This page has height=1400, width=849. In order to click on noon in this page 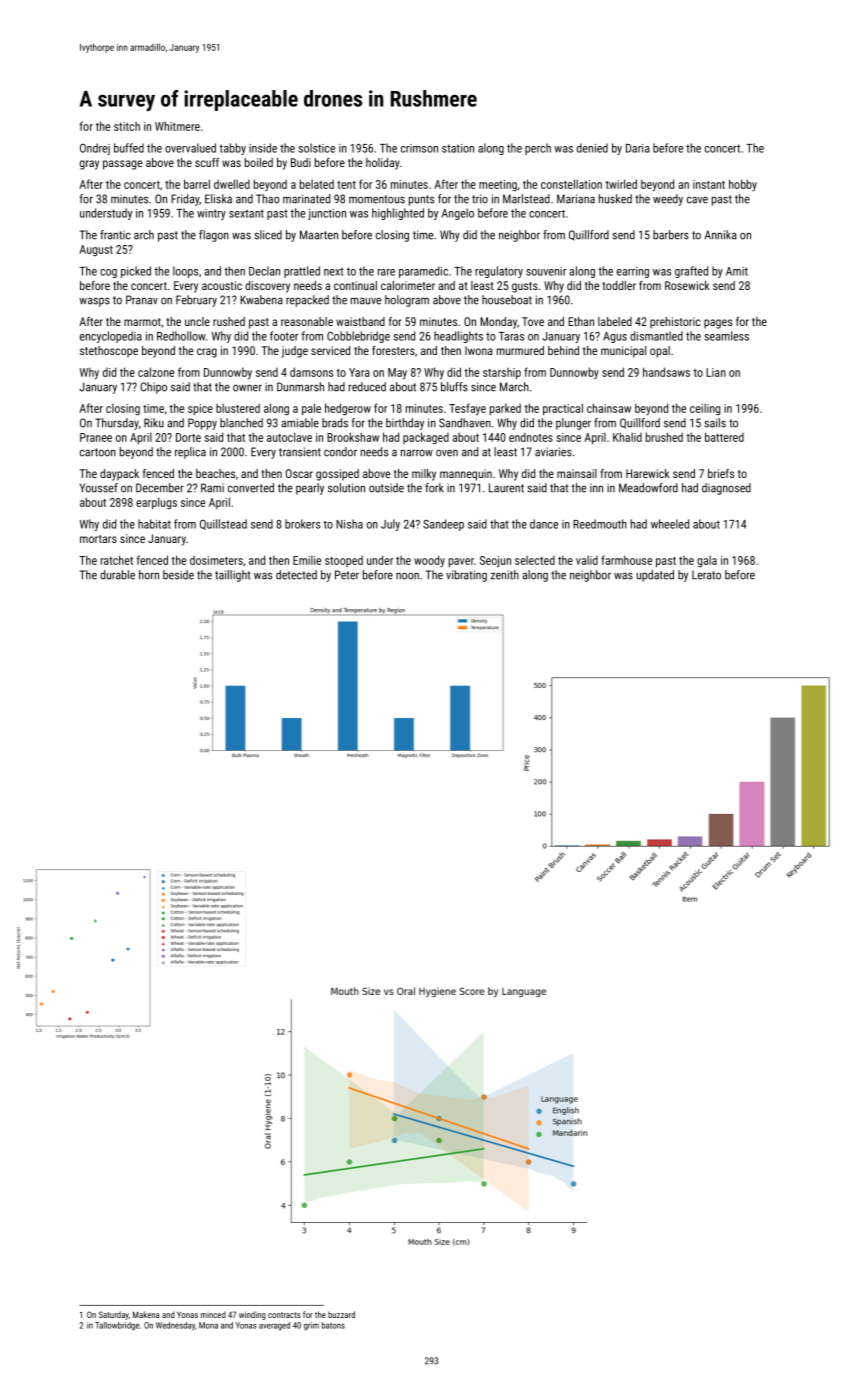, I will do `click(407, 576)`.
